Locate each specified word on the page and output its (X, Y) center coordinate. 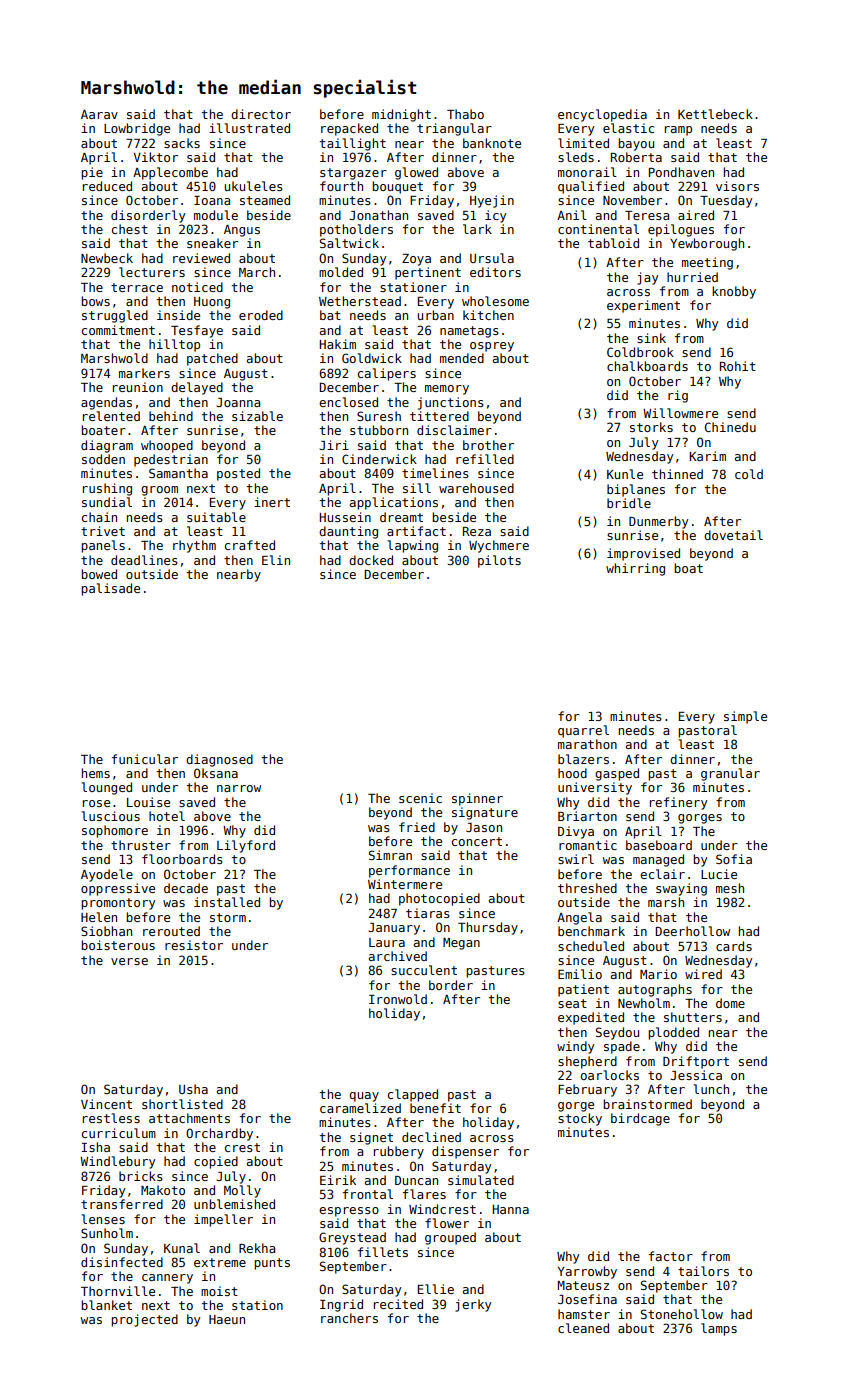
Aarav (99, 114)
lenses (103, 1219)
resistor (194, 945)
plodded (673, 1033)
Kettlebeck (715, 114)
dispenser (465, 1152)
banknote (492, 143)
